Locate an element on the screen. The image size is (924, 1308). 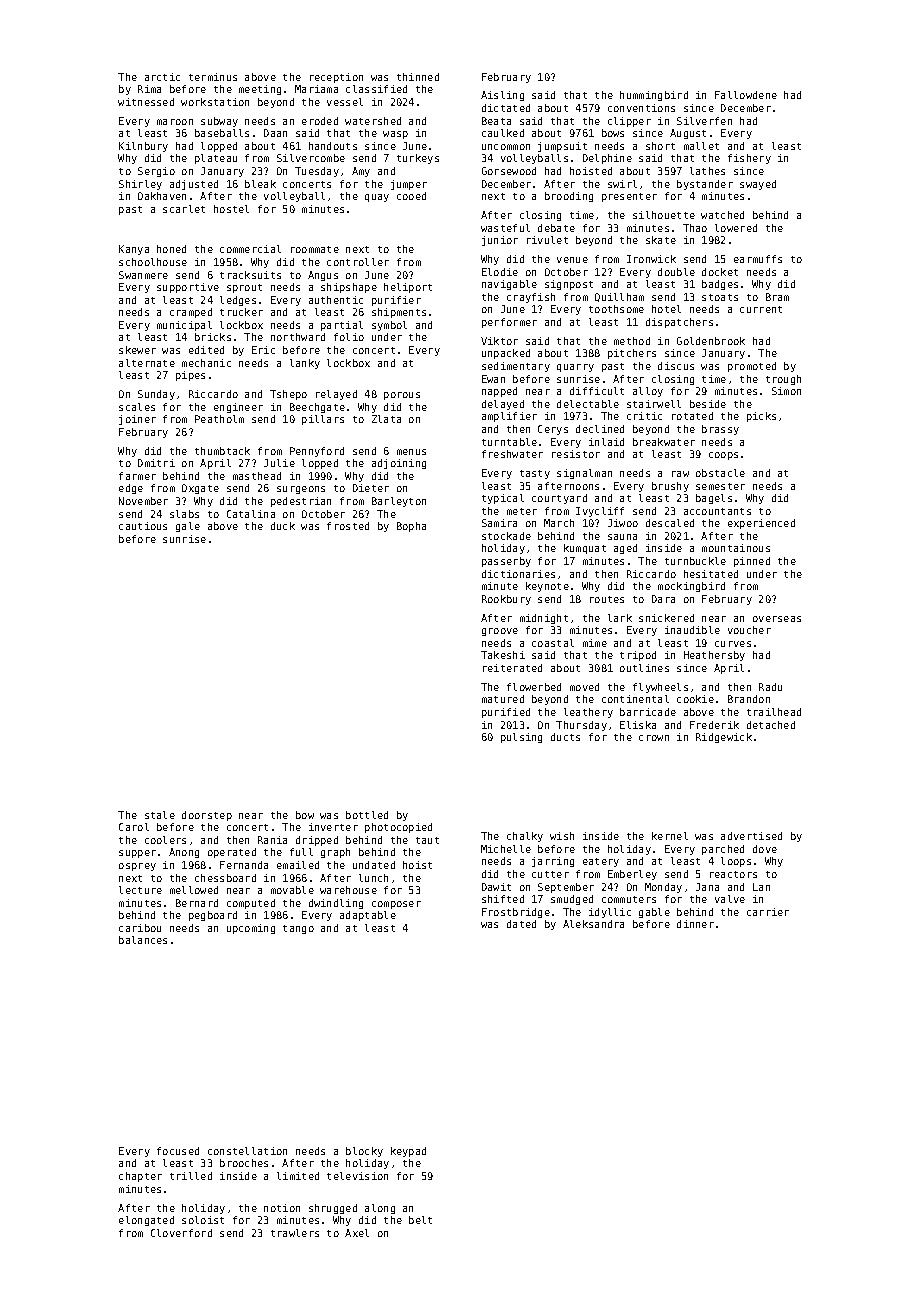
thinned is located at coordinates (418, 77).
